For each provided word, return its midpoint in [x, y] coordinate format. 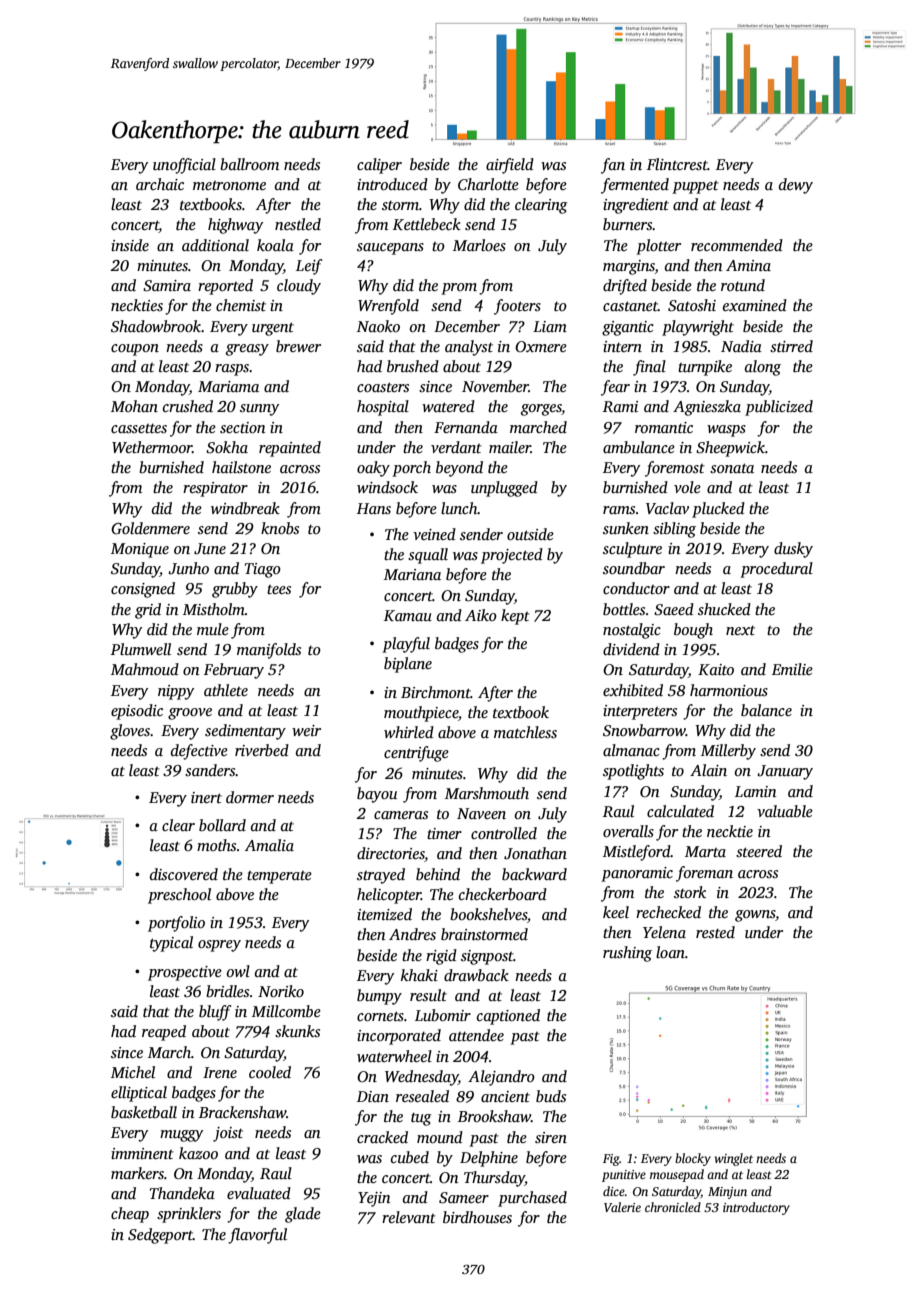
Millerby [728, 752]
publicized [779, 408]
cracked [382, 1137]
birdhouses [477, 1217]
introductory [756, 1208]
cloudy [299, 287]
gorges [541, 410]
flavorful [257, 1236]
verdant [456, 447]
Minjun [727, 1193]
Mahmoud [145, 669]
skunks [297, 1031]
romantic [664, 427]
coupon [135, 350]
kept [515, 617]
